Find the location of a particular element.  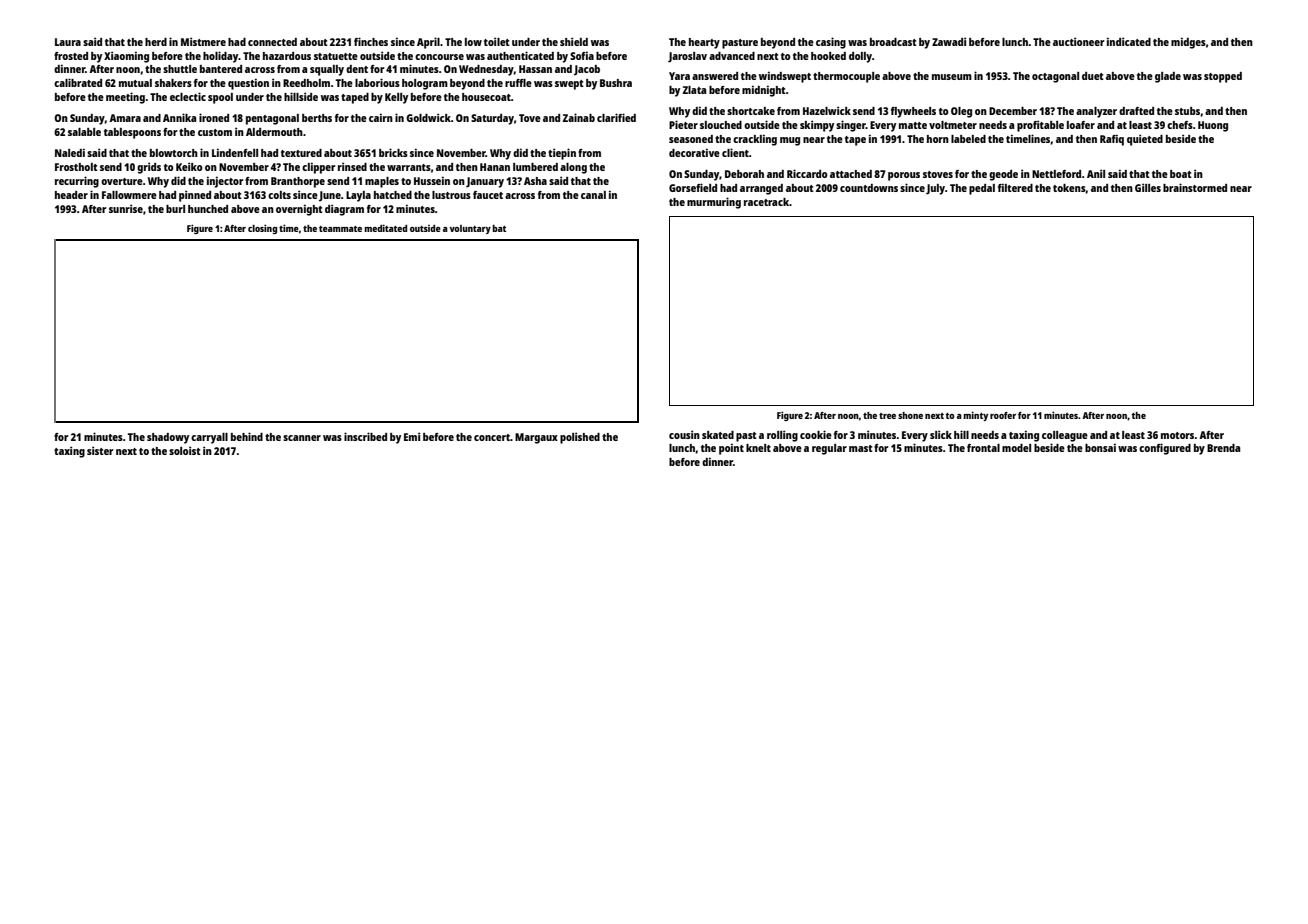

soloist is located at coordinates (185, 450).
